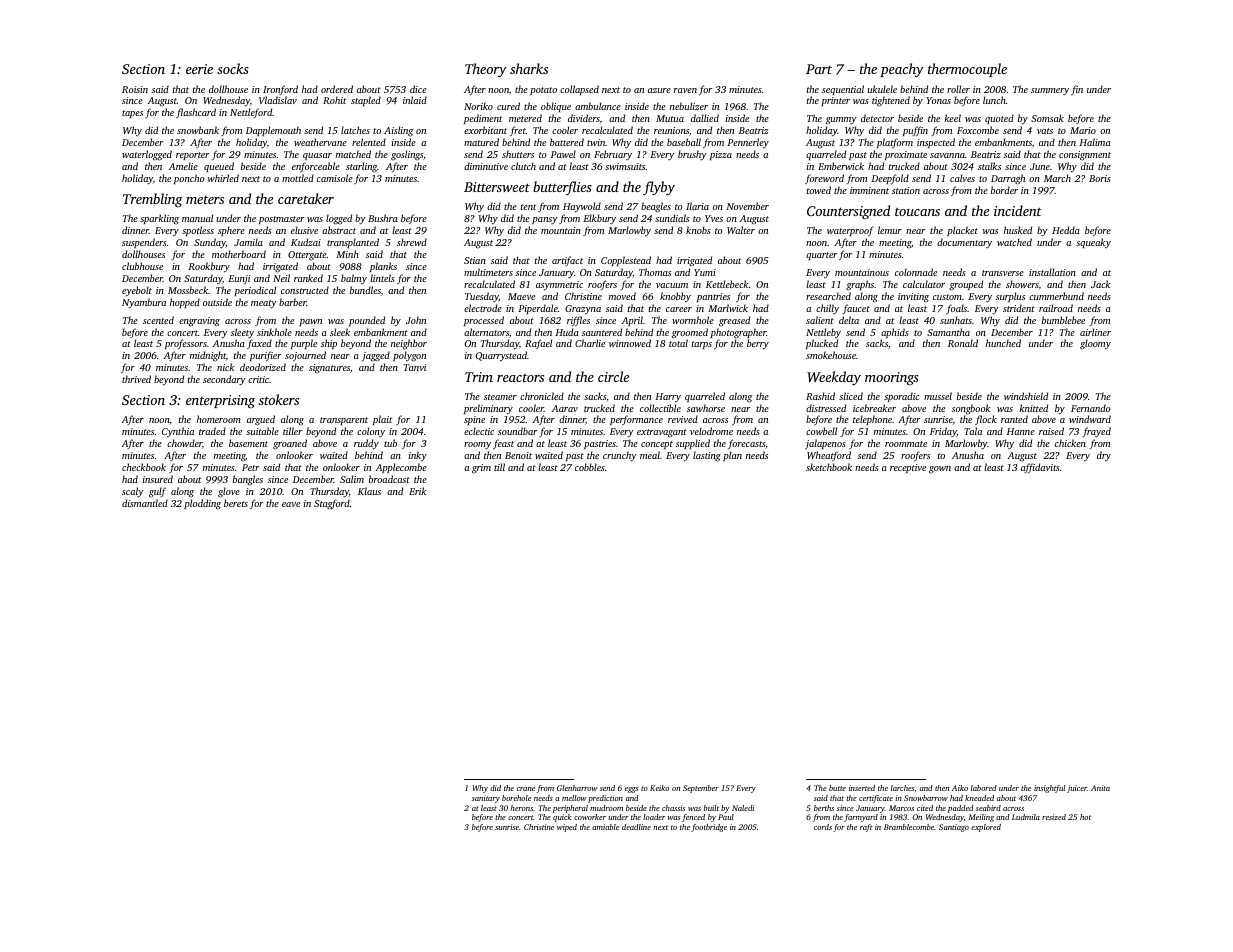 Image resolution: width=1233 pixels, height=952 pixels. I want to click on ukulele, so click(882, 89).
